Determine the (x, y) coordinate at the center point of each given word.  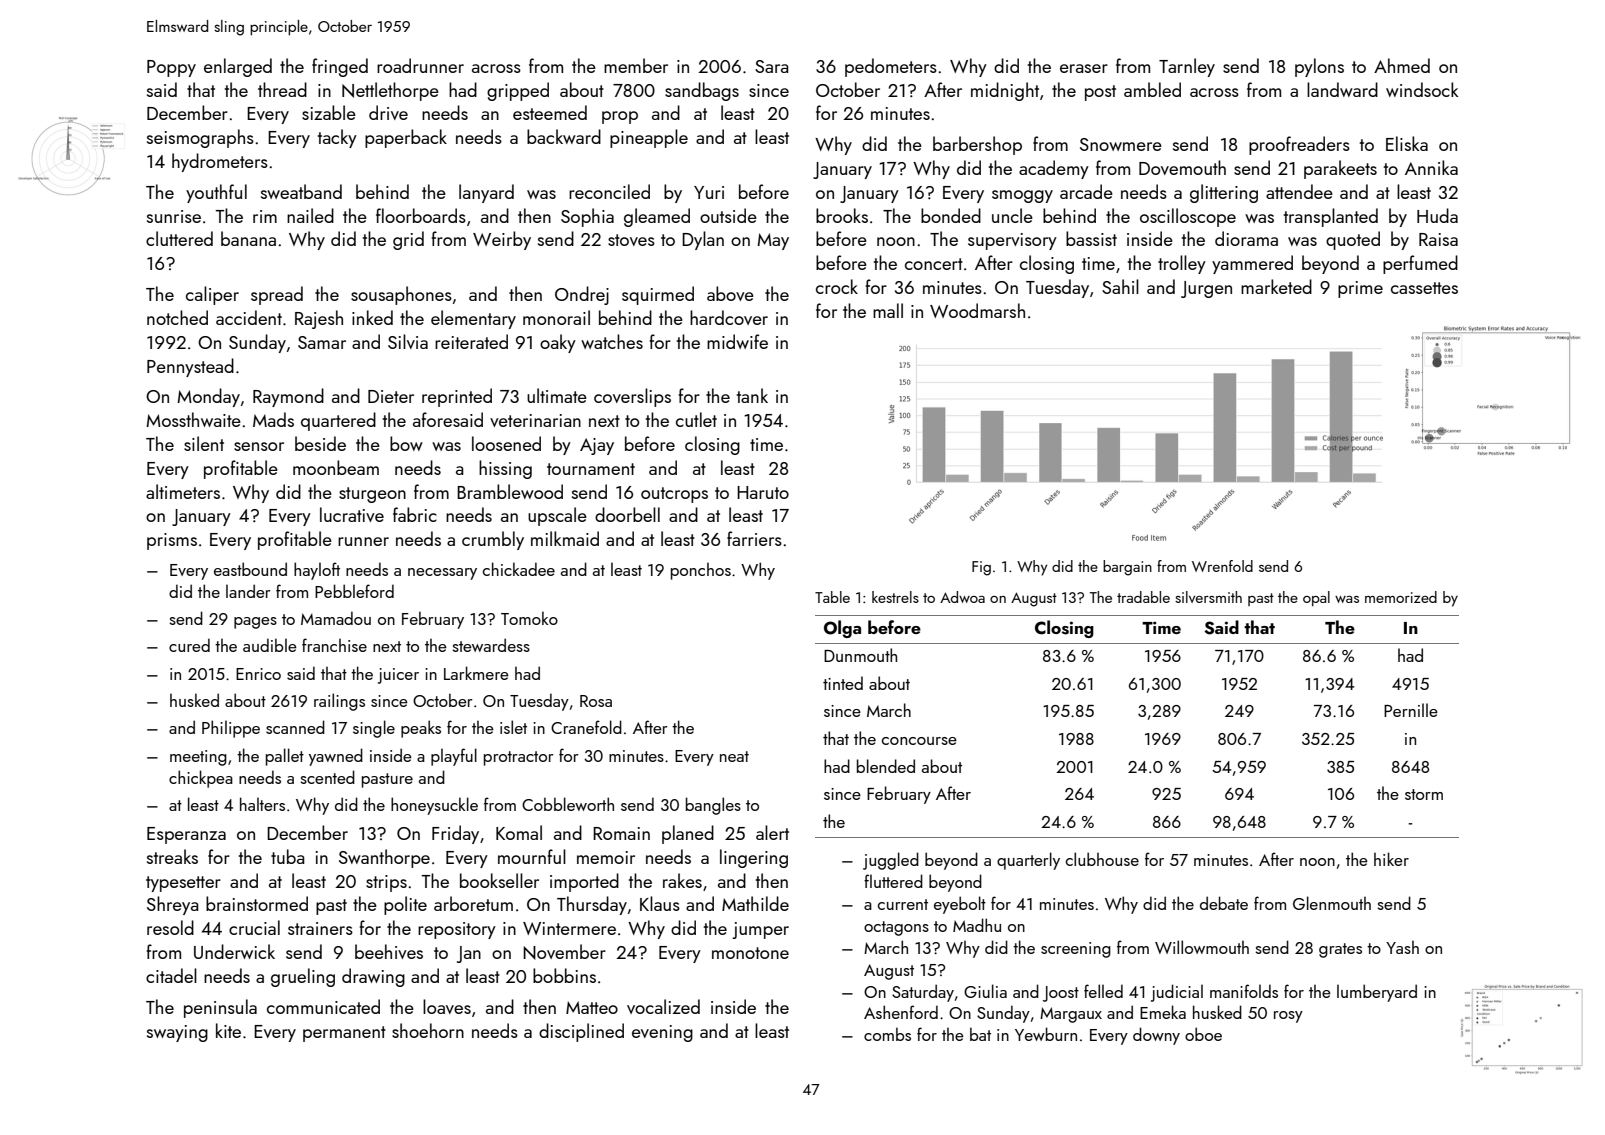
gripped (518, 91)
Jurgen (1206, 289)
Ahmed (1402, 65)
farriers (754, 538)
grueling (303, 977)
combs (887, 1034)
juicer (398, 676)
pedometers (891, 67)
